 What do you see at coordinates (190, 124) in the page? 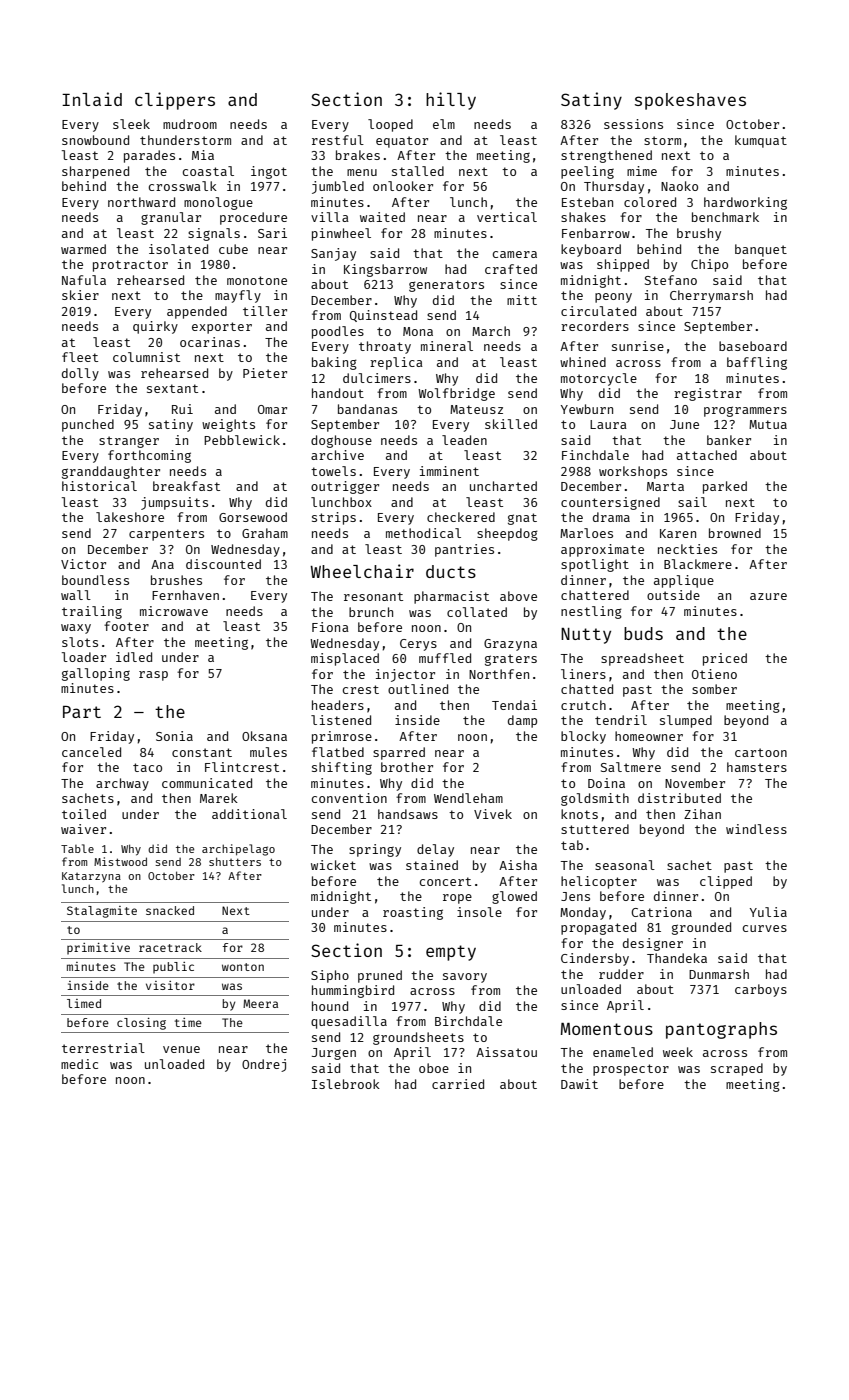
I see `mudroom` at bounding box center [190, 124].
